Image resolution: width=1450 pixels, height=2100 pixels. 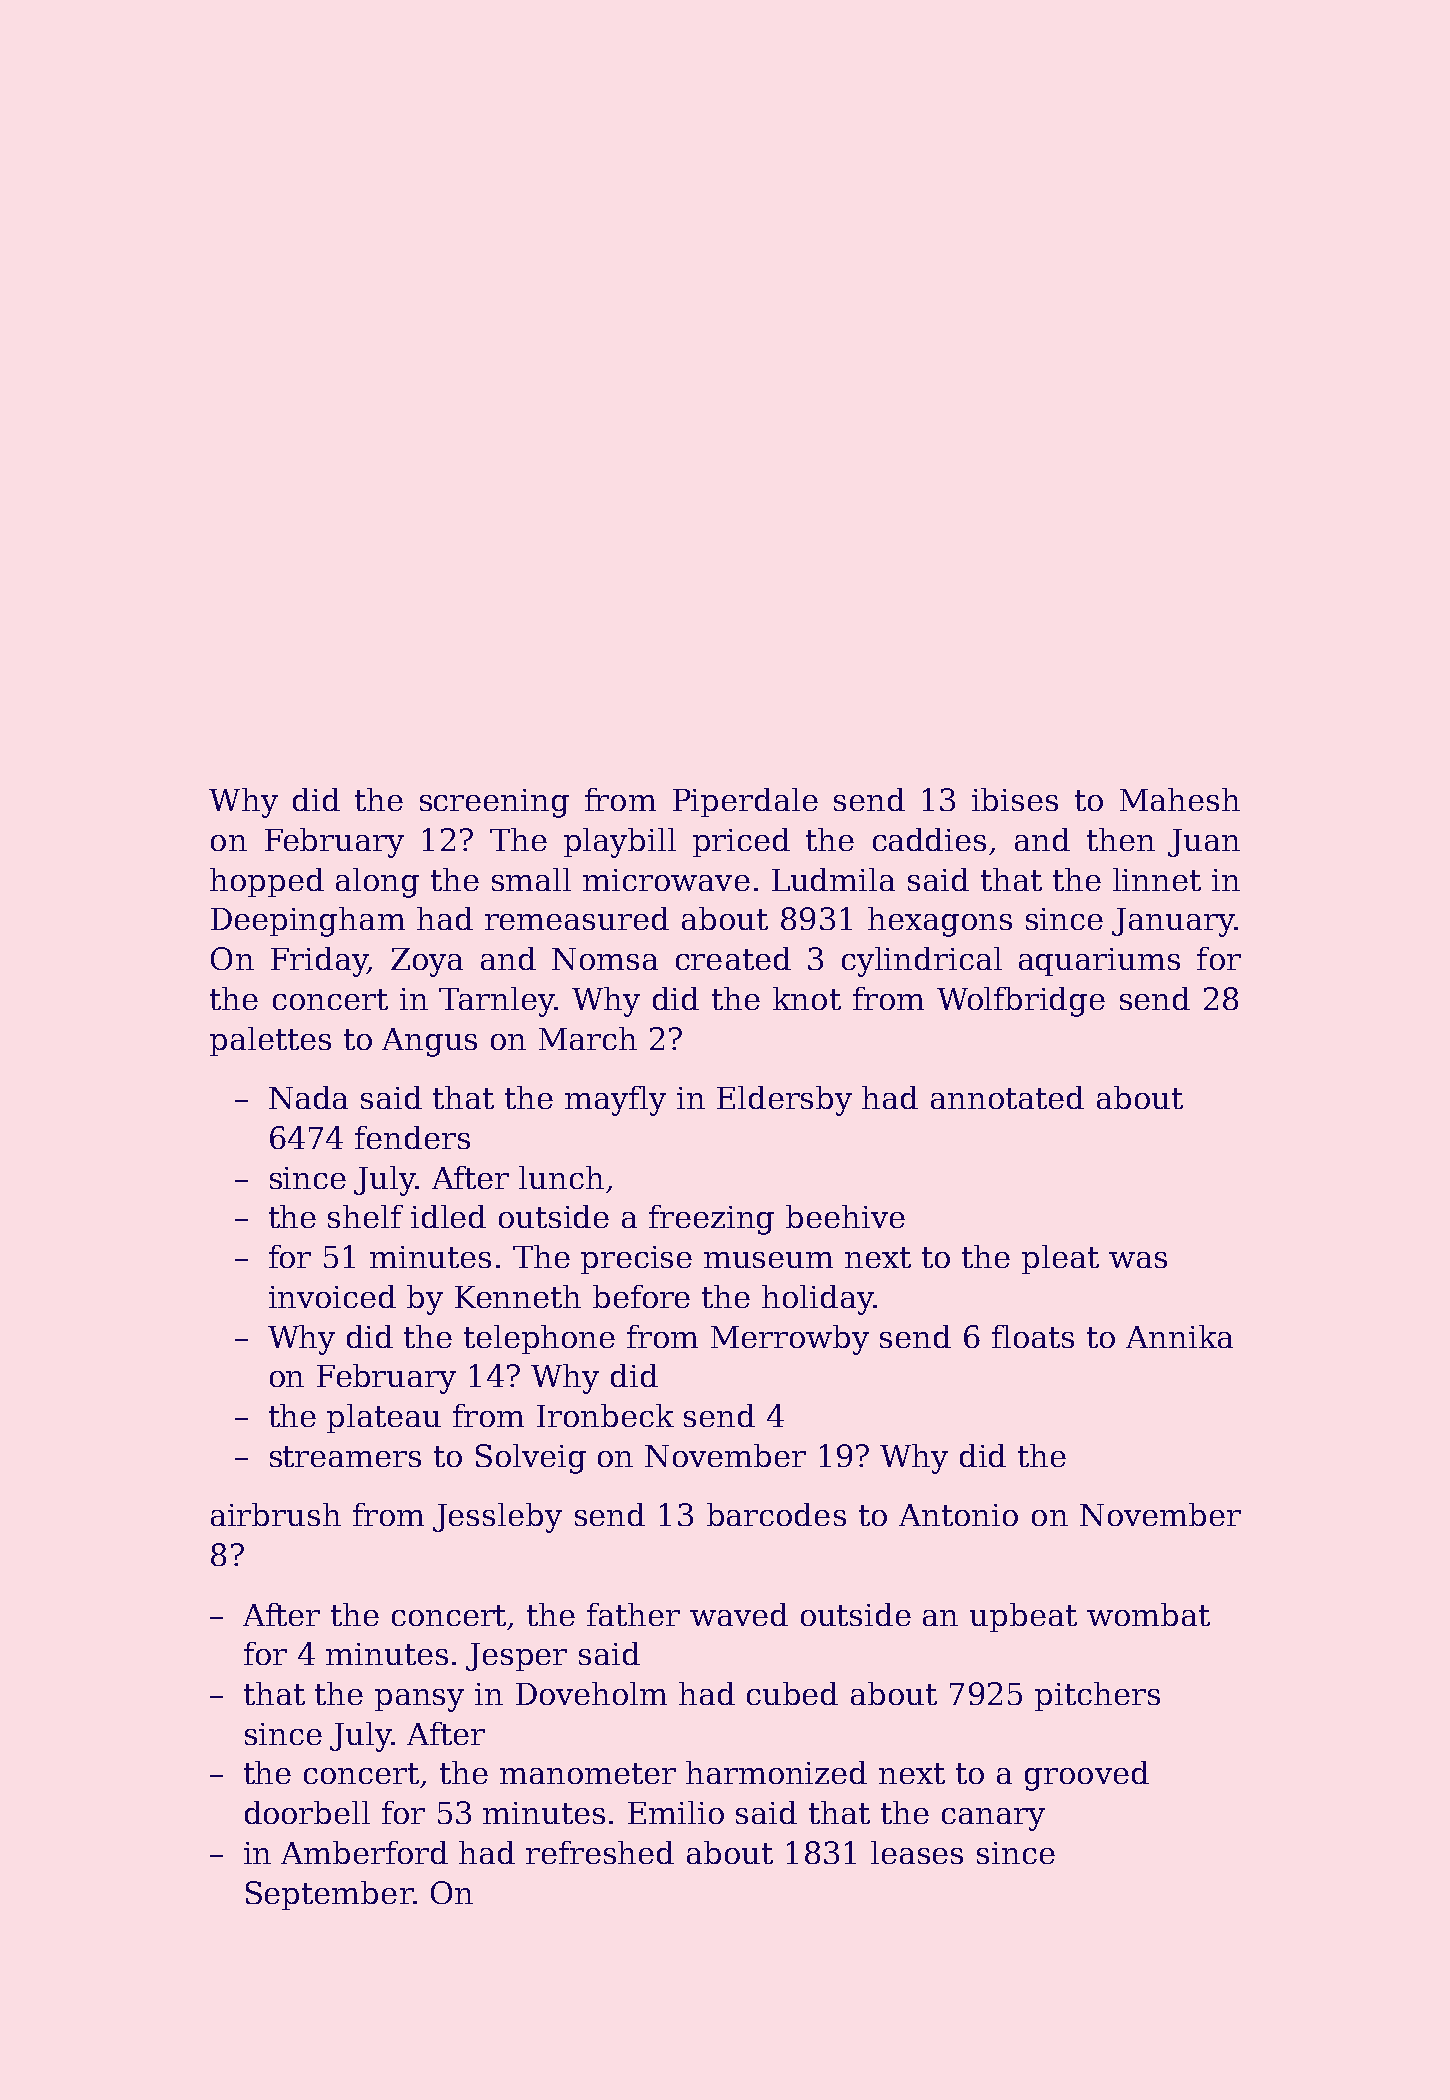 I want to click on September, so click(x=329, y=1895).
